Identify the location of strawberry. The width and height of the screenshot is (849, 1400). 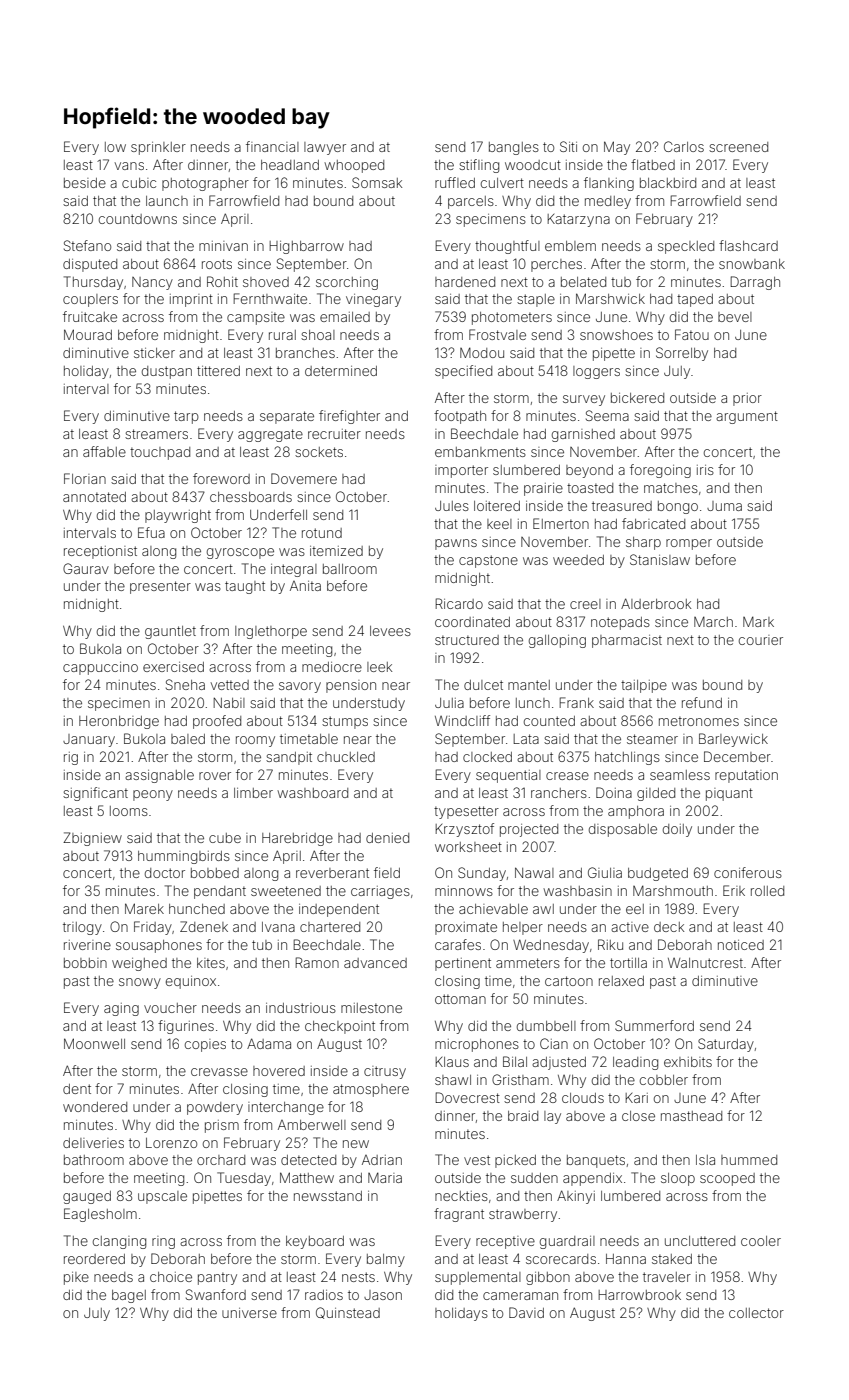
(523, 1215).
